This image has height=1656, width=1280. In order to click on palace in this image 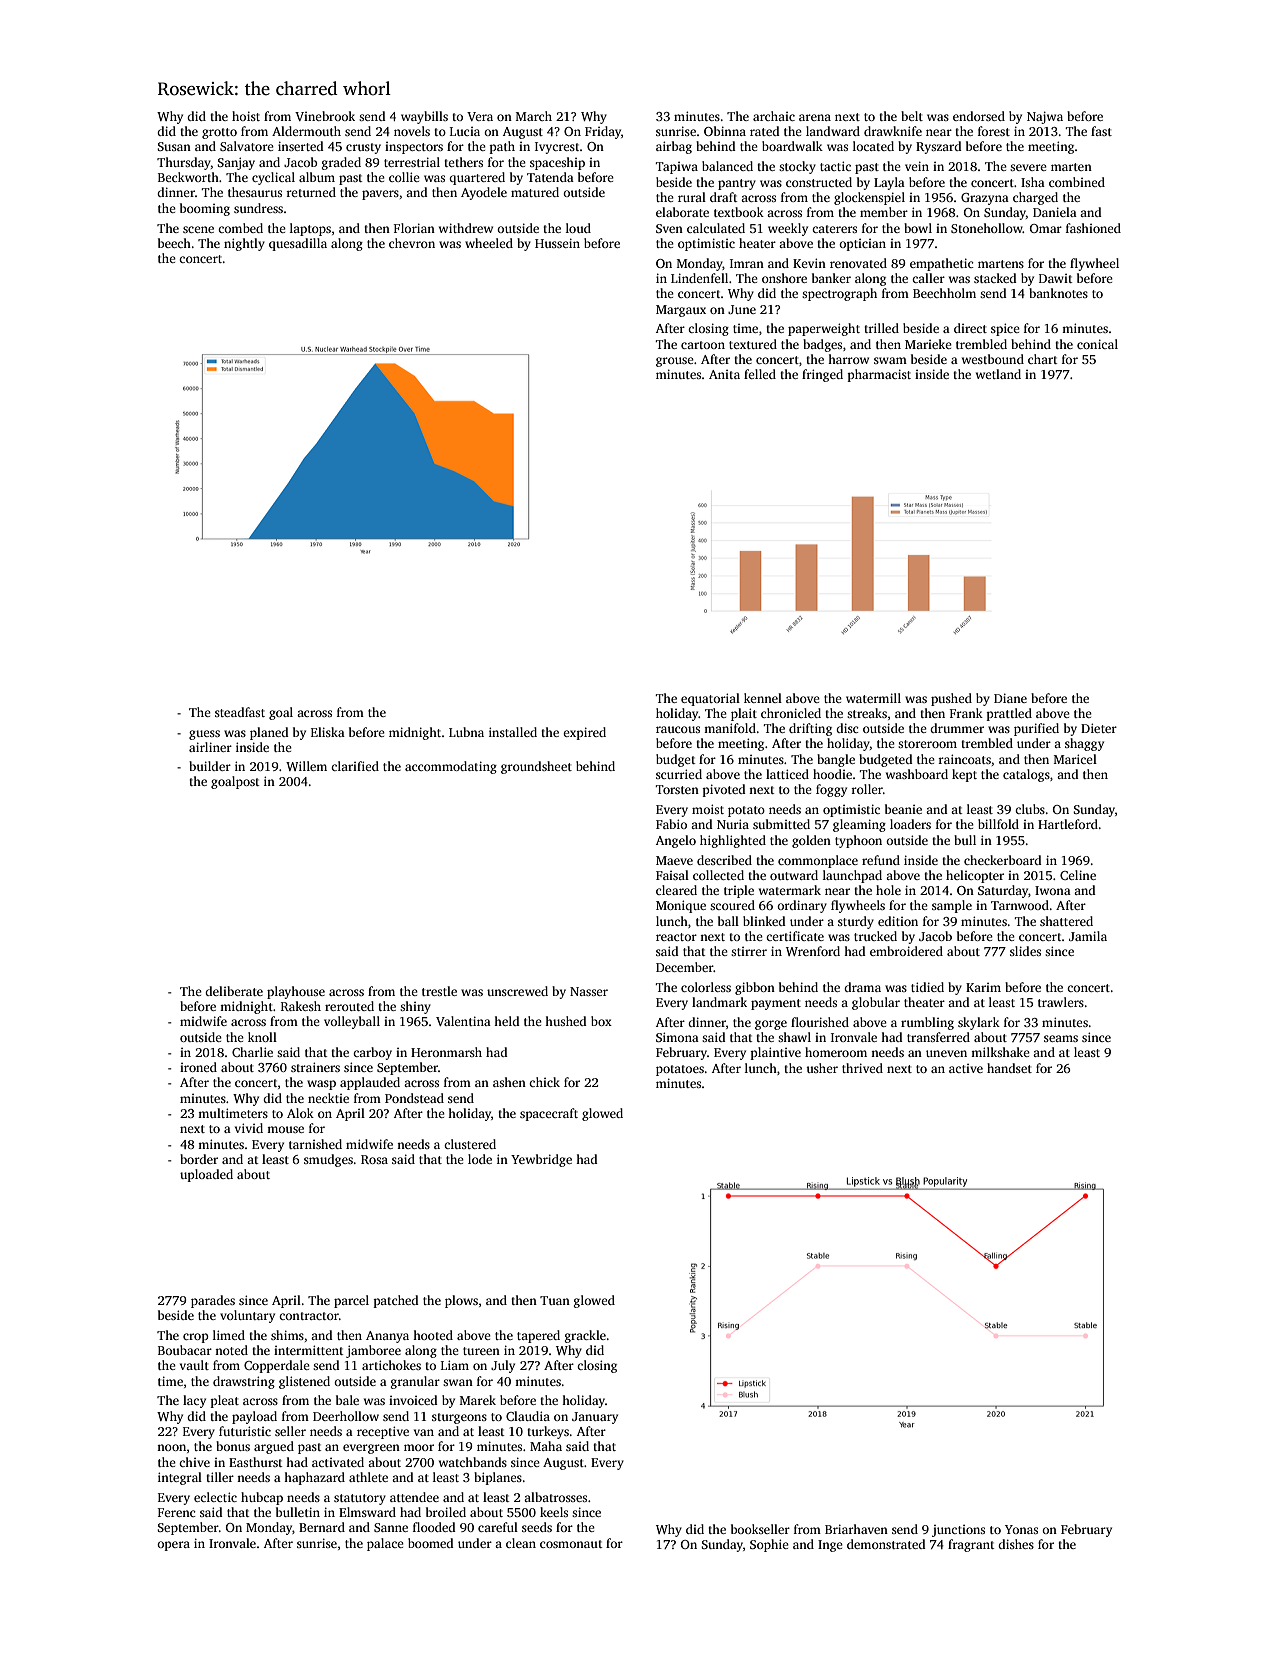, I will do `click(385, 1544)`.
